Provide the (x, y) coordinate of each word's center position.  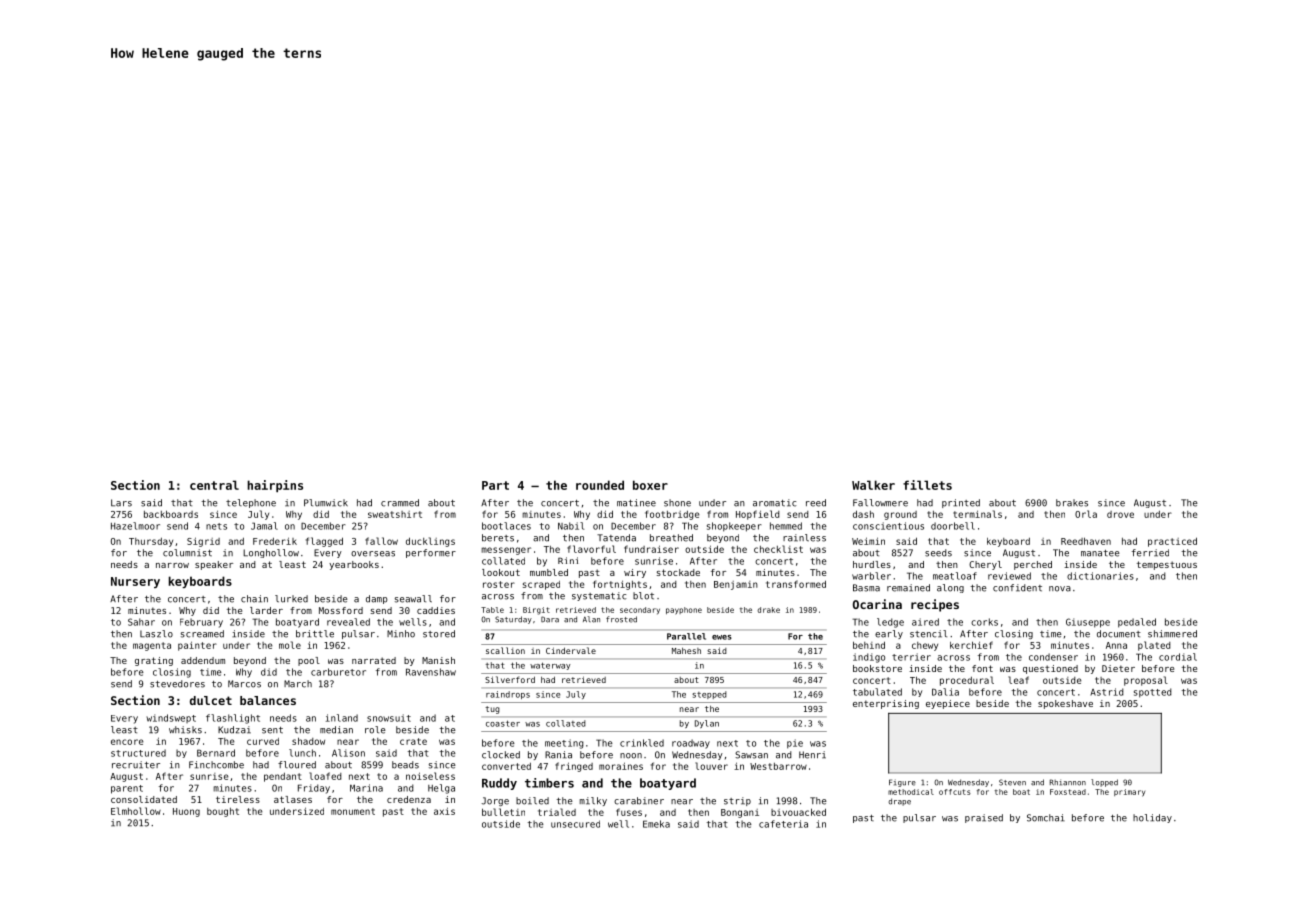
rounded (600, 485)
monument (353, 811)
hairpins (275, 486)
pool (309, 661)
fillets (927, 485)
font (982, 668)
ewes (722, 637)
